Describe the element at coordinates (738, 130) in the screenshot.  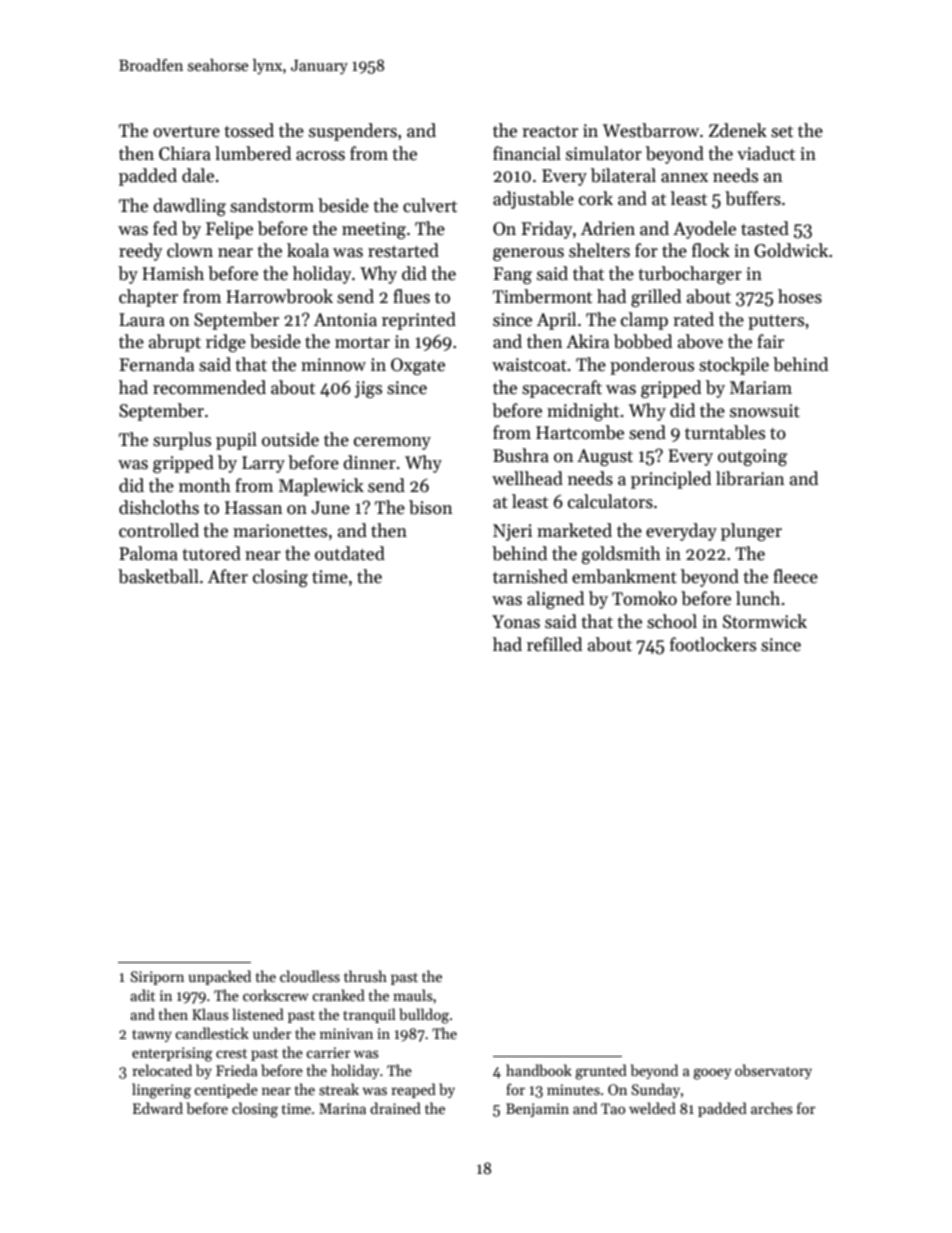
I see `Zdenek` at that location.
